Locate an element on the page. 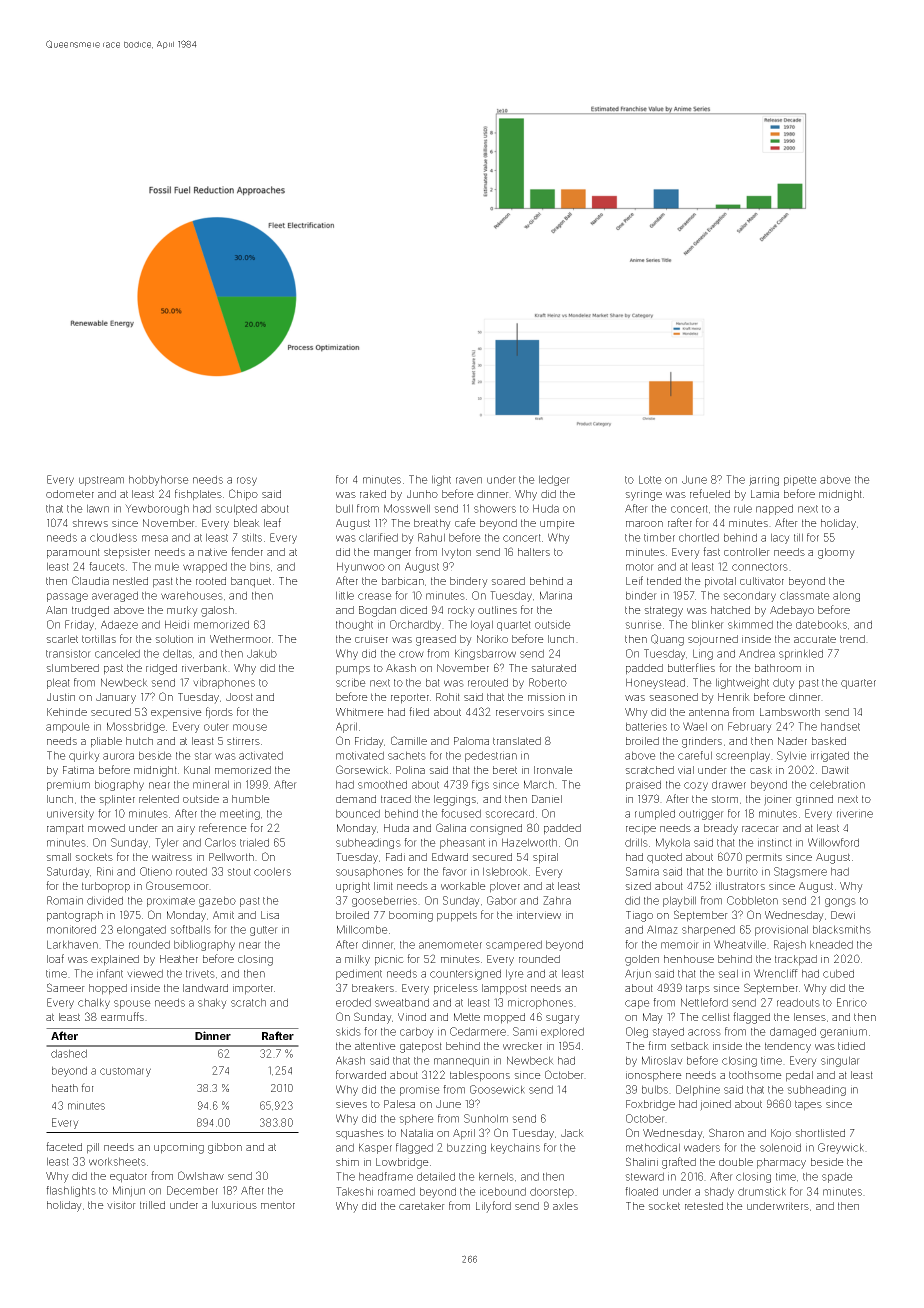 The image size is (924, 1308). seasoned is located at coordinates (673, 697).
